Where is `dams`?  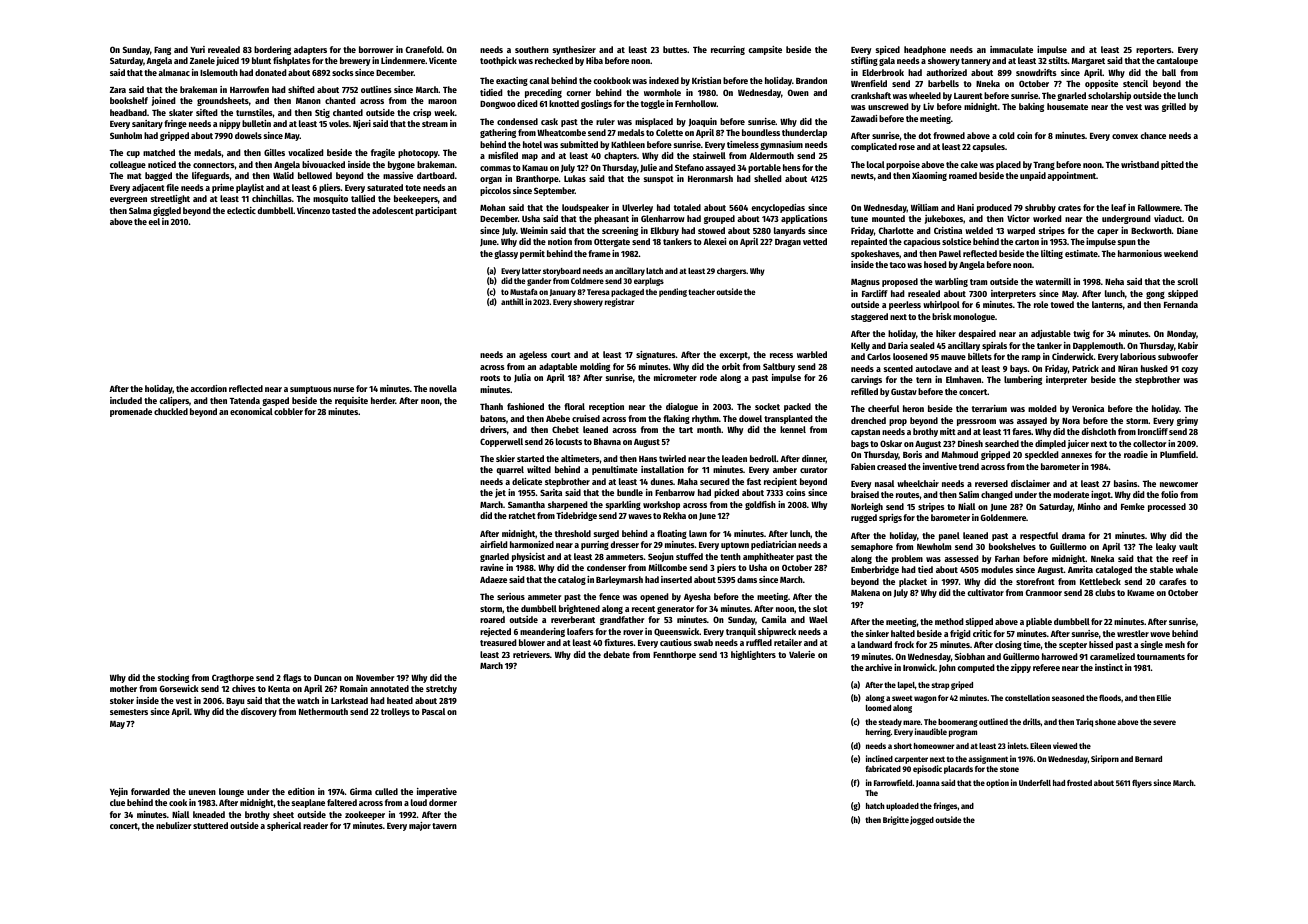
dams is located at coordinates (747, 579).
